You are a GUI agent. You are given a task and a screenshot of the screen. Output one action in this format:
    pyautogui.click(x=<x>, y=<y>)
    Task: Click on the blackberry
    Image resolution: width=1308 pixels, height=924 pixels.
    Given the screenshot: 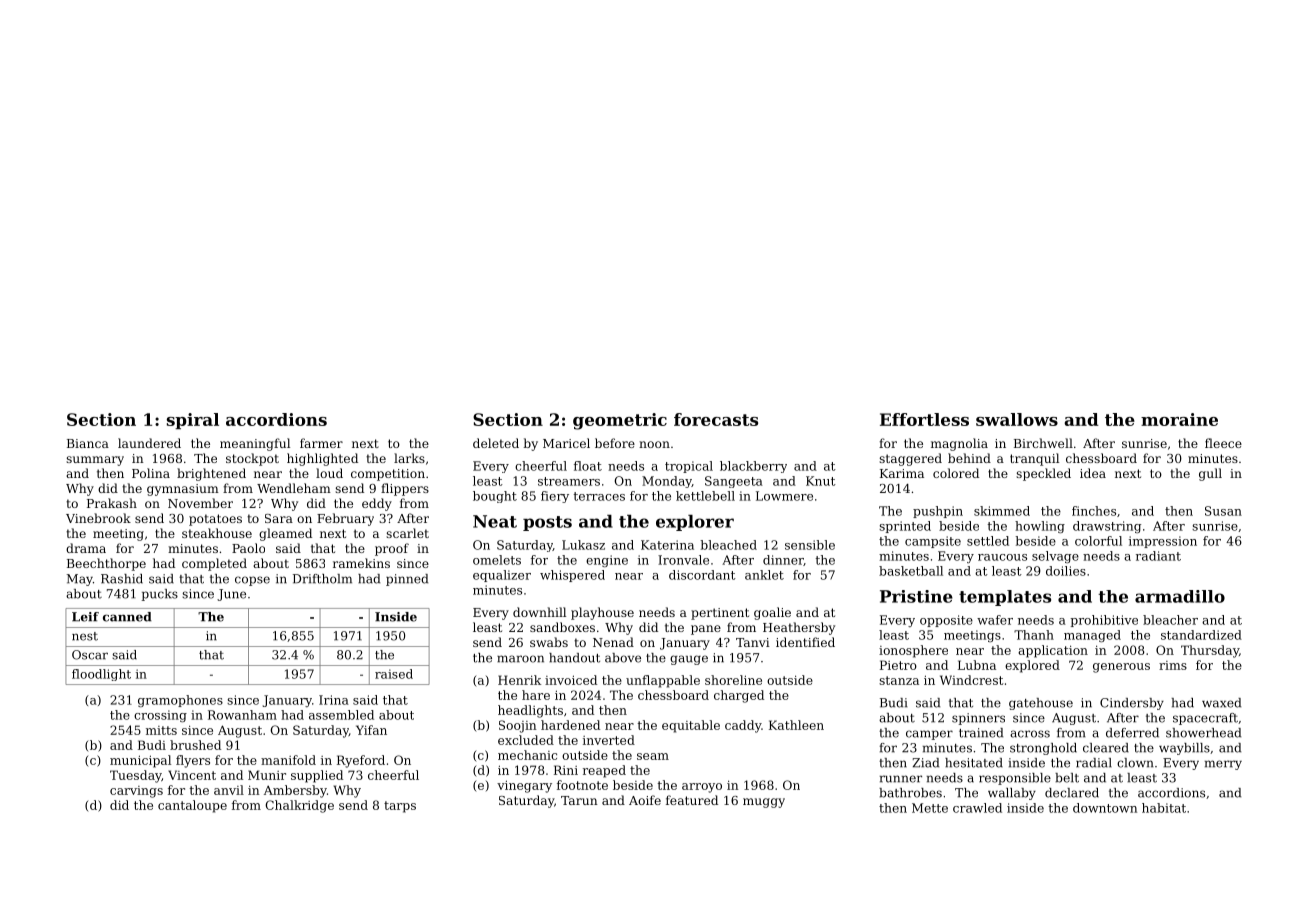 What is the action you would take?
    pyautogui.click(x=753, y=467)
